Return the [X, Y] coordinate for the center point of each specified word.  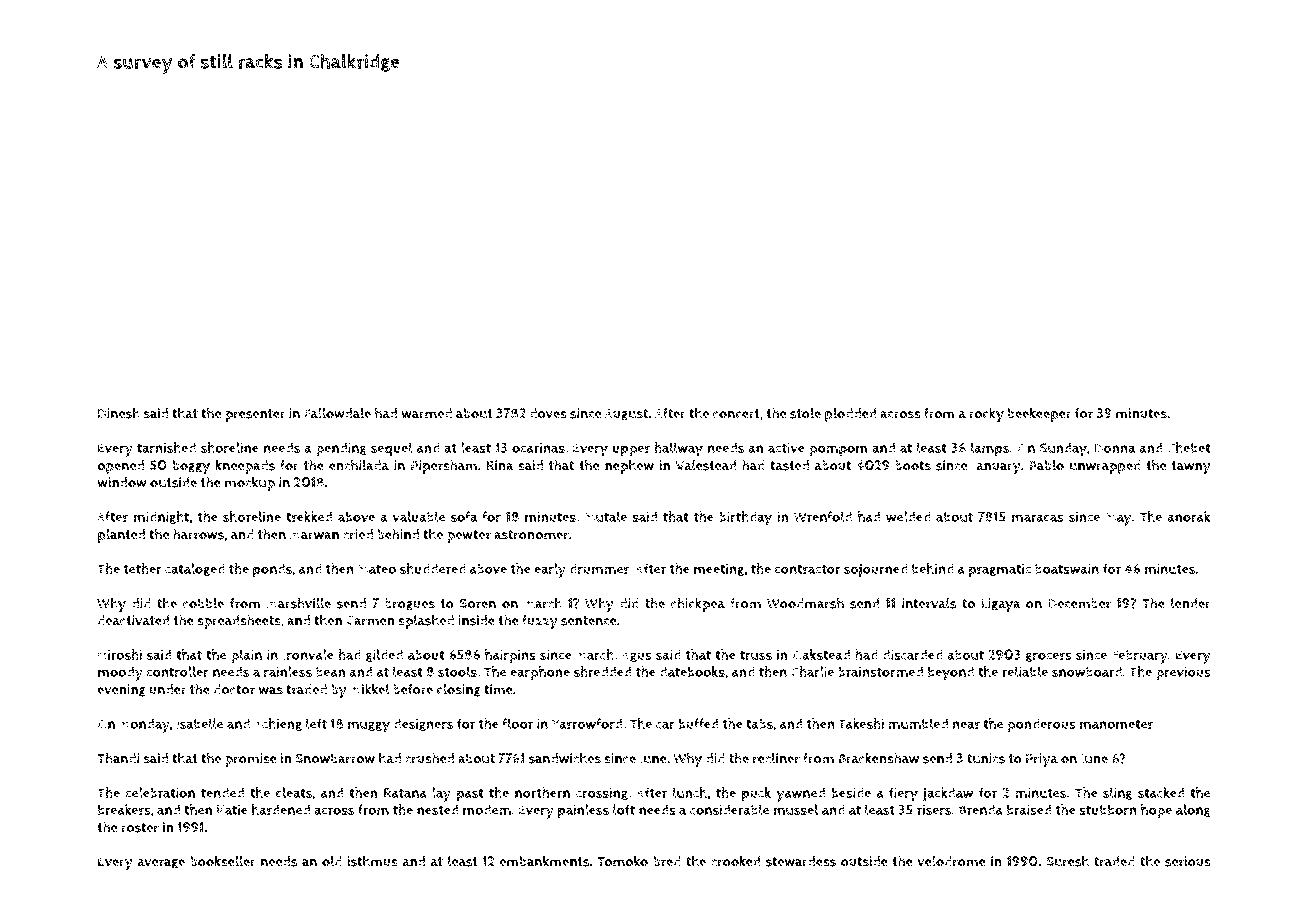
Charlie [812, 671]
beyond [951, 673]
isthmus [372, 861]
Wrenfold [823, 516]
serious [1188, 861]
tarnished [166, 447]
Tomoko [622, 861]
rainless [288, 671]
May [1118, 519]
